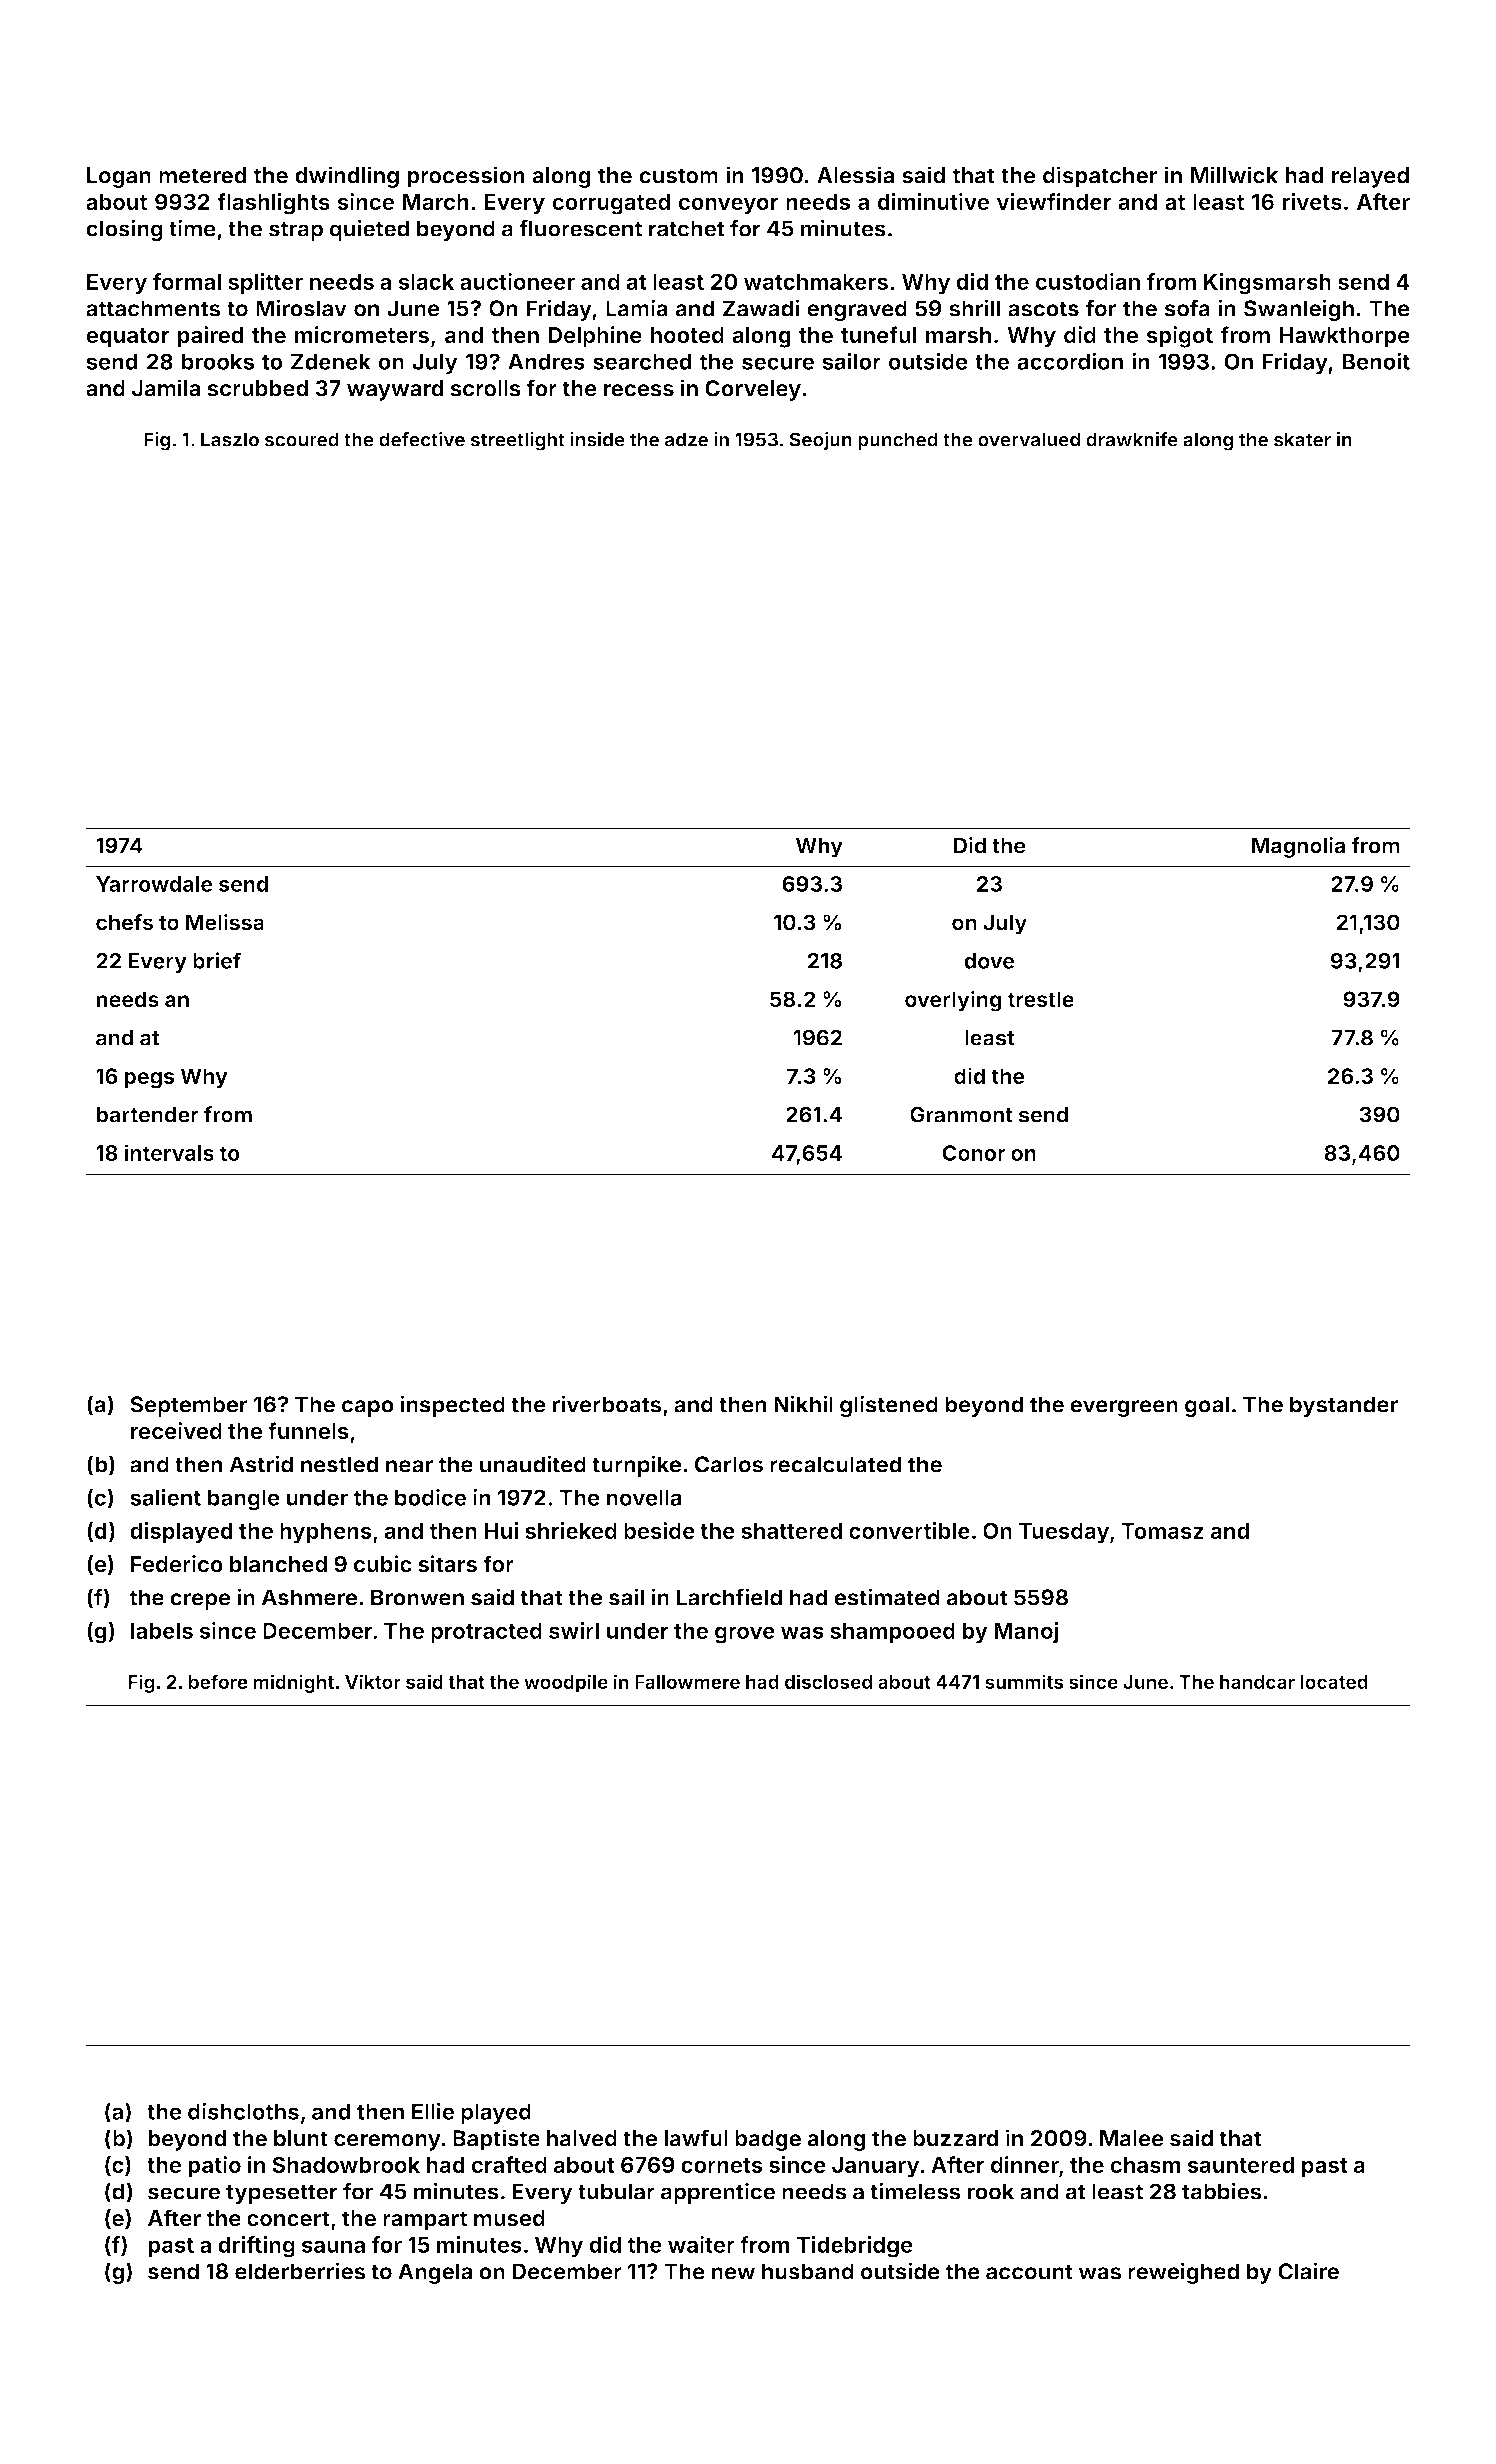 The image size is (1496, 2464). What do you see at coordinates (368, 1408) in the screenshot?
I see `capo` at bounding box center [368, 1408].
